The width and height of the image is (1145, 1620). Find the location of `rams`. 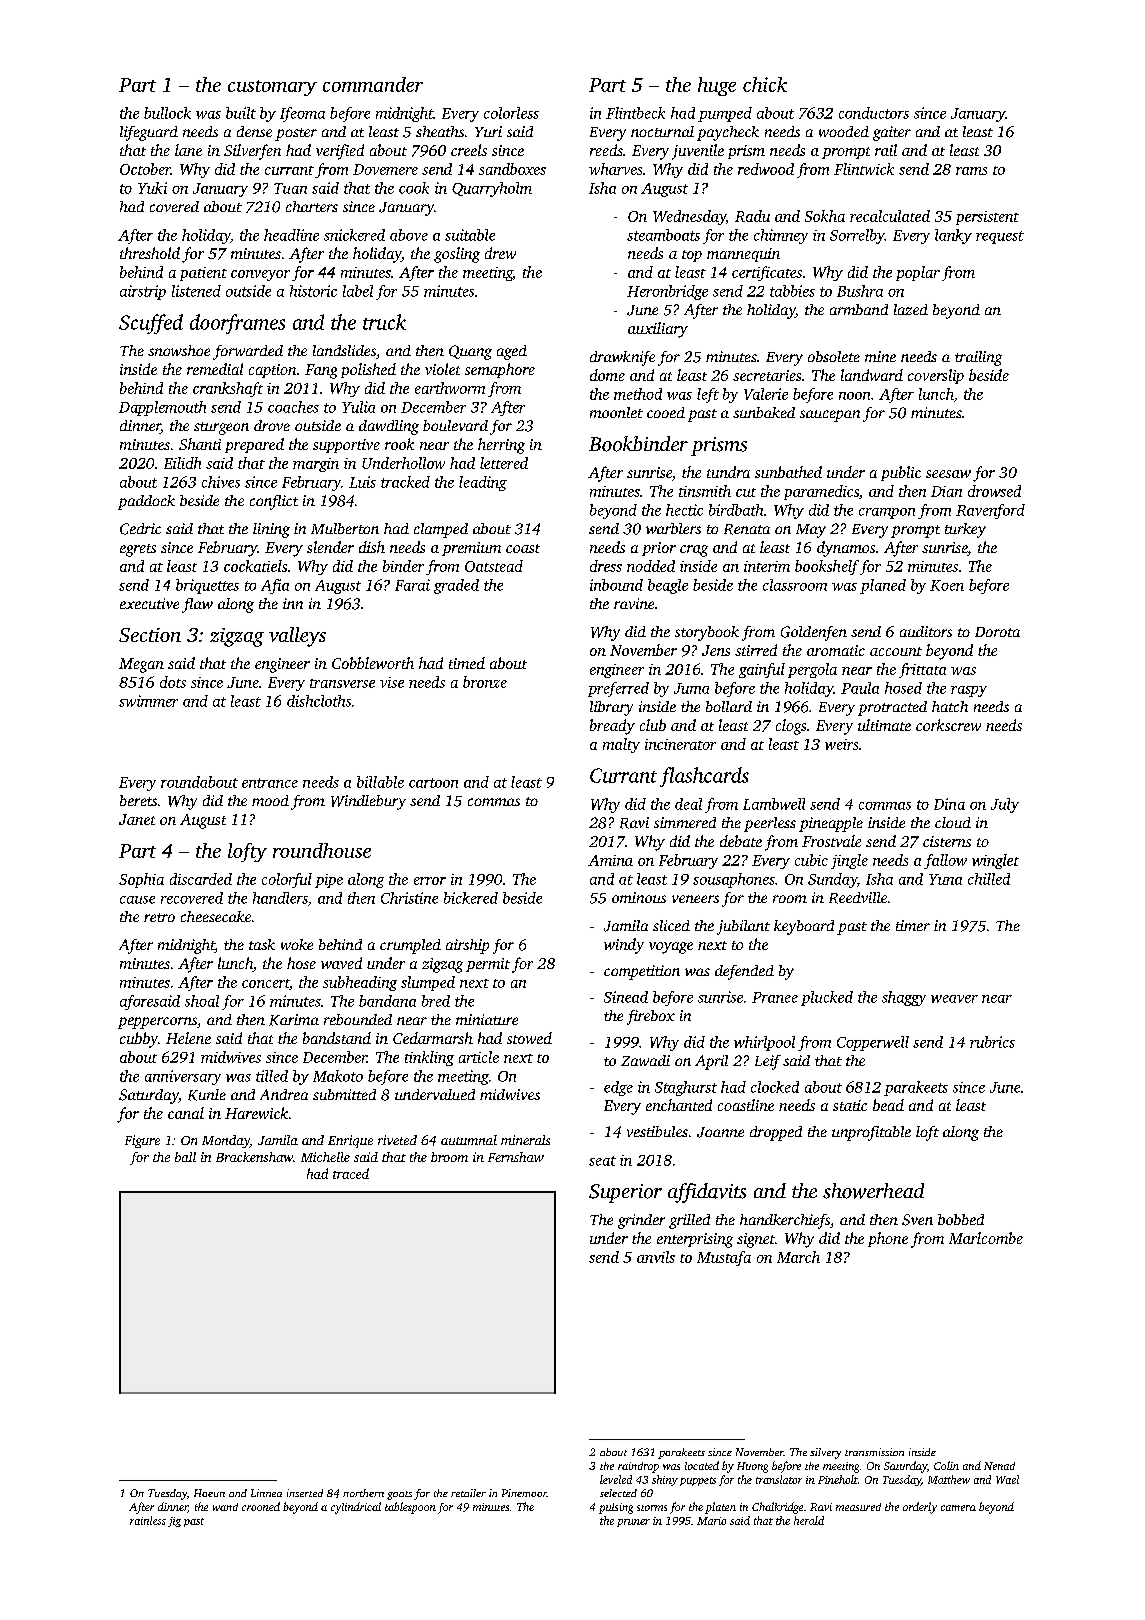

rams is located at coordinates (971, 171).
